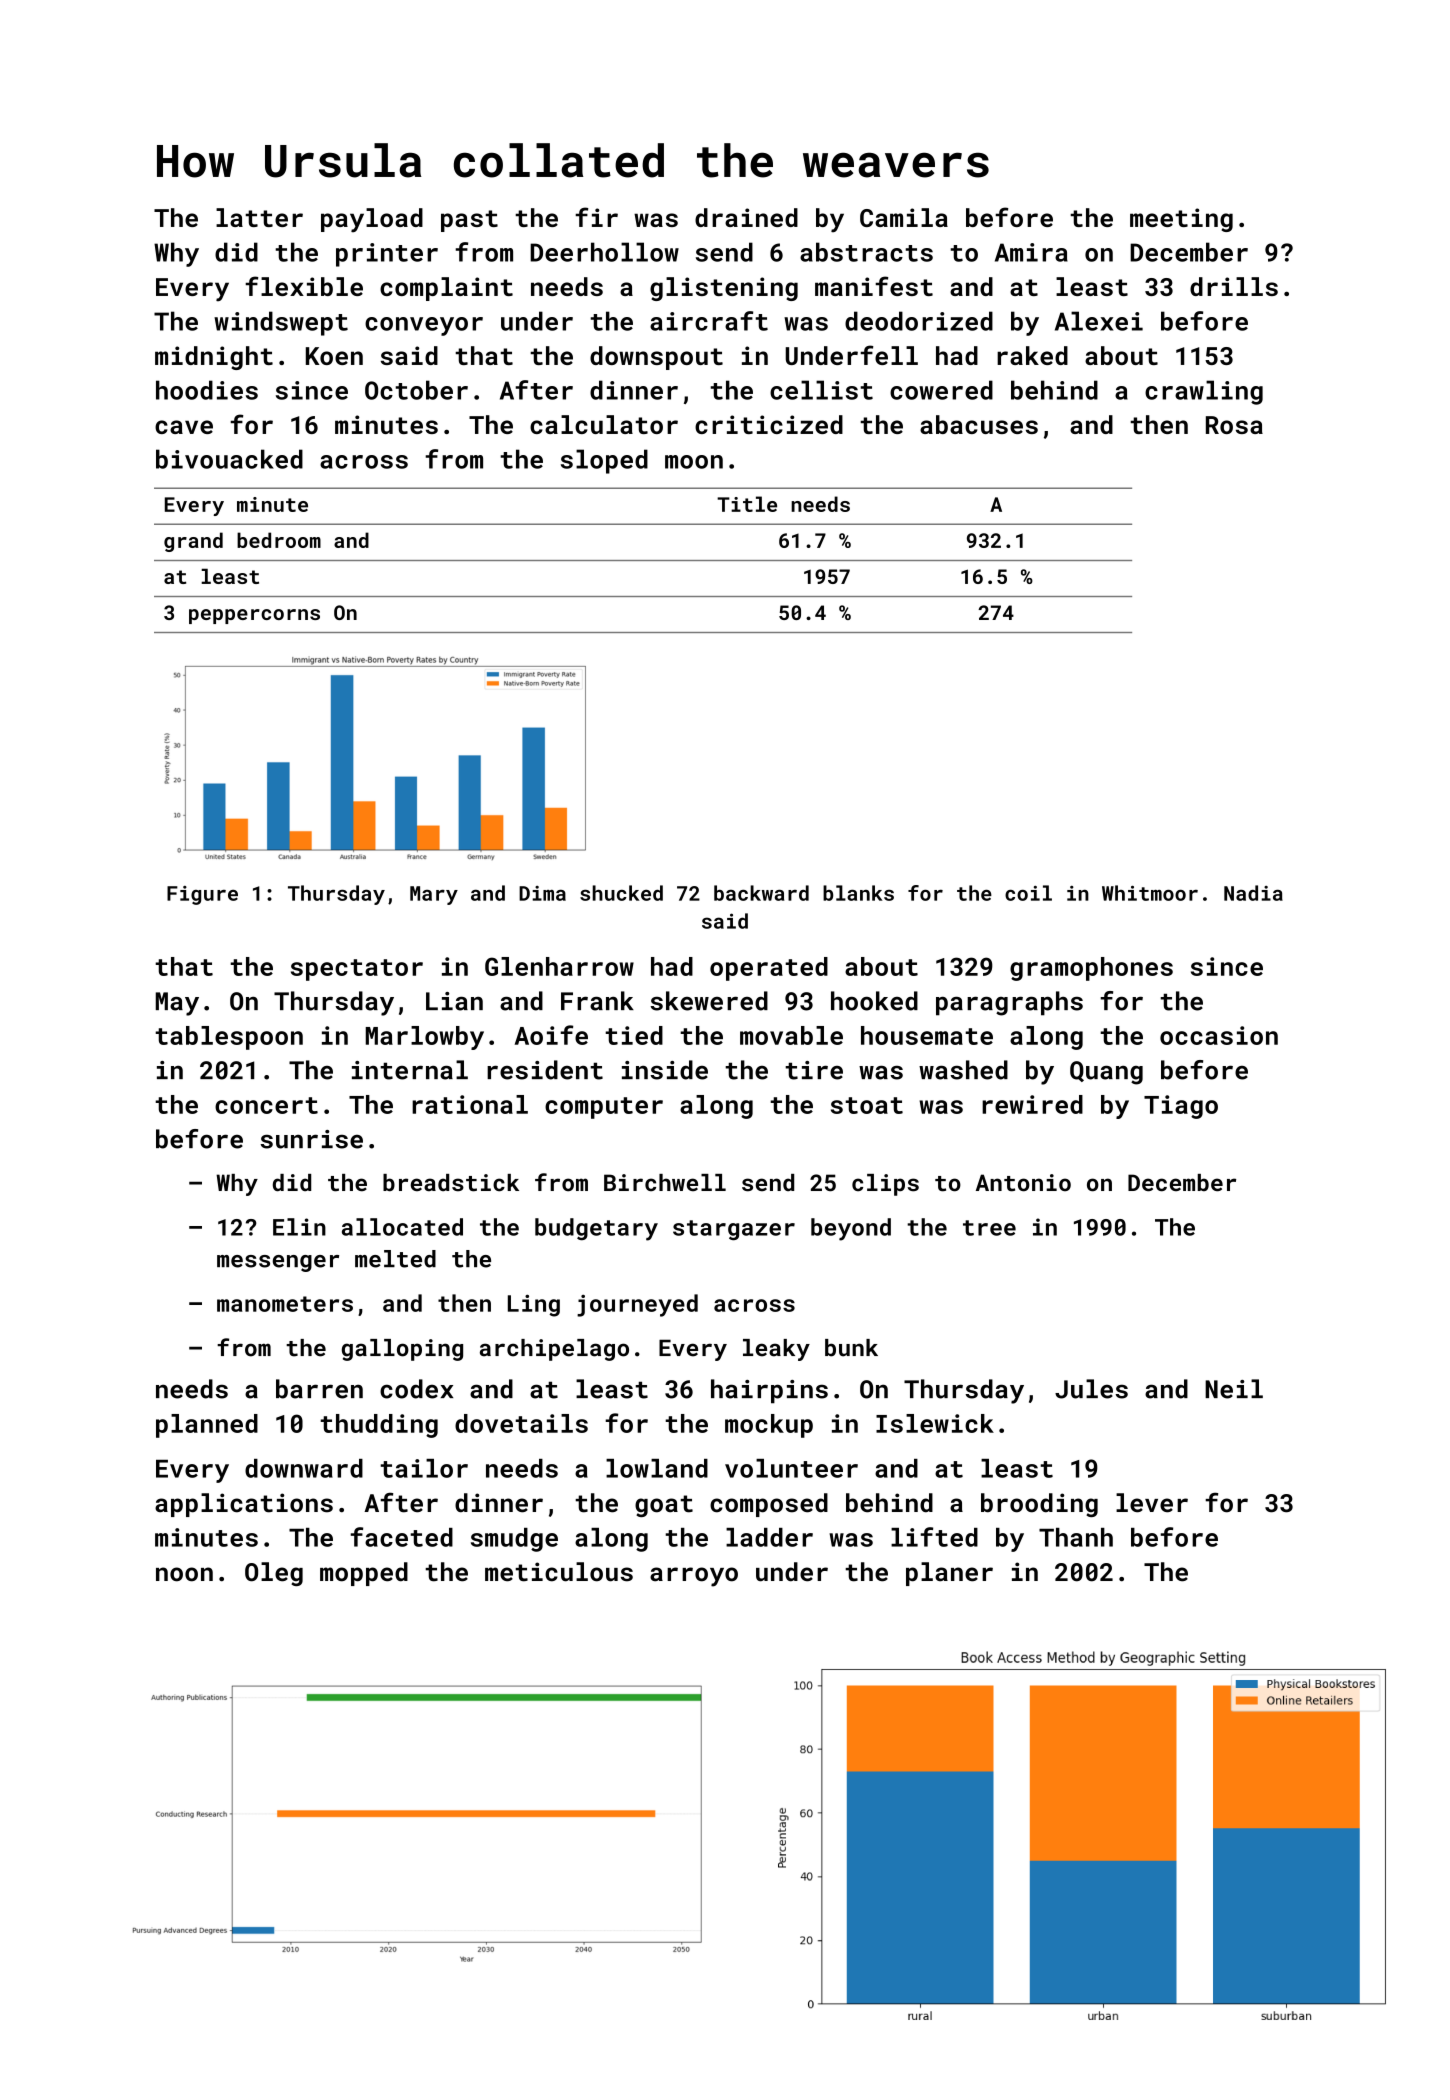  Describe the element at coordinates (1219, 1035) in the screenshot. I see `occasion` at that location.
